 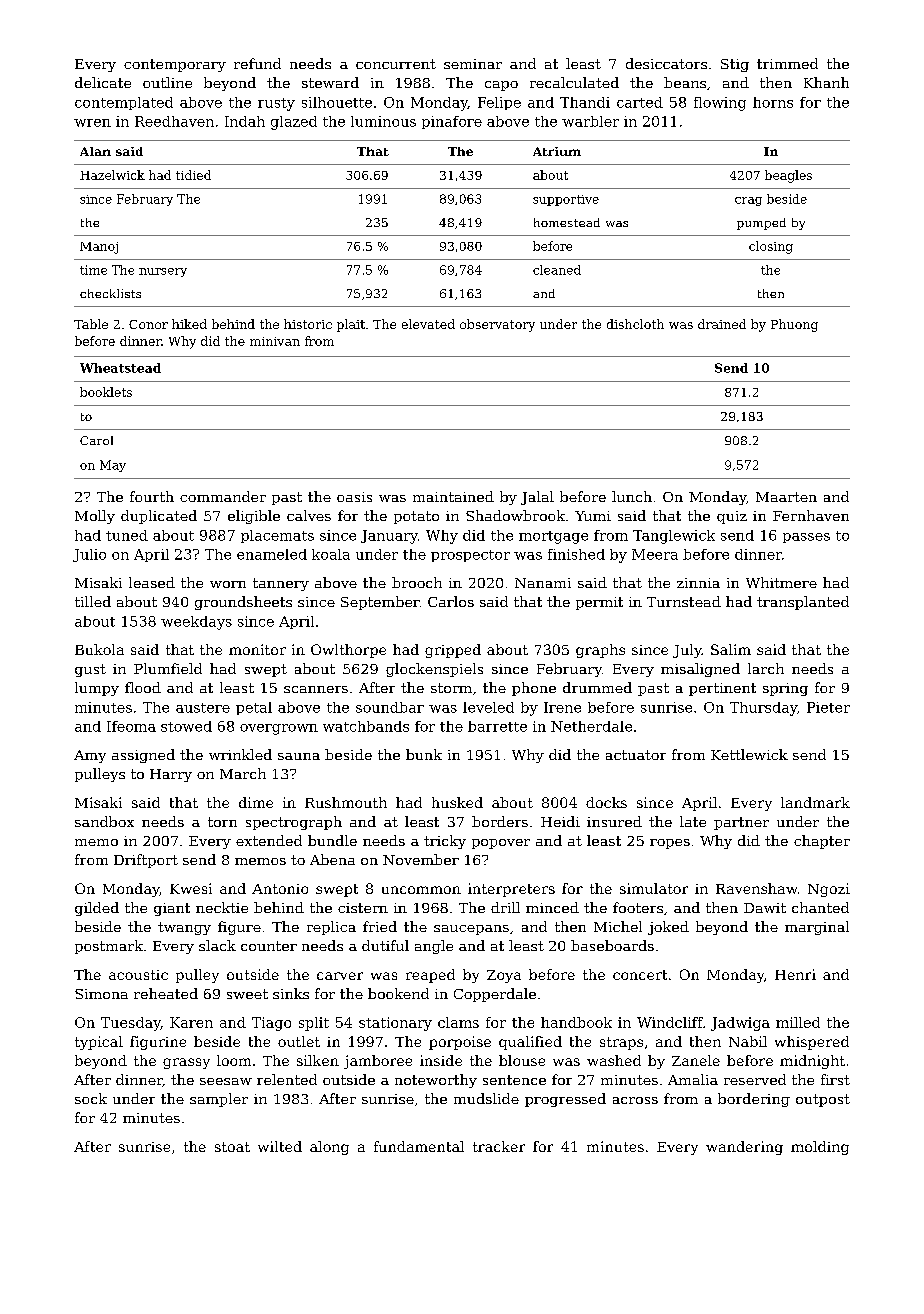 I want to click on Maarten, so click(x=786, y=497).
